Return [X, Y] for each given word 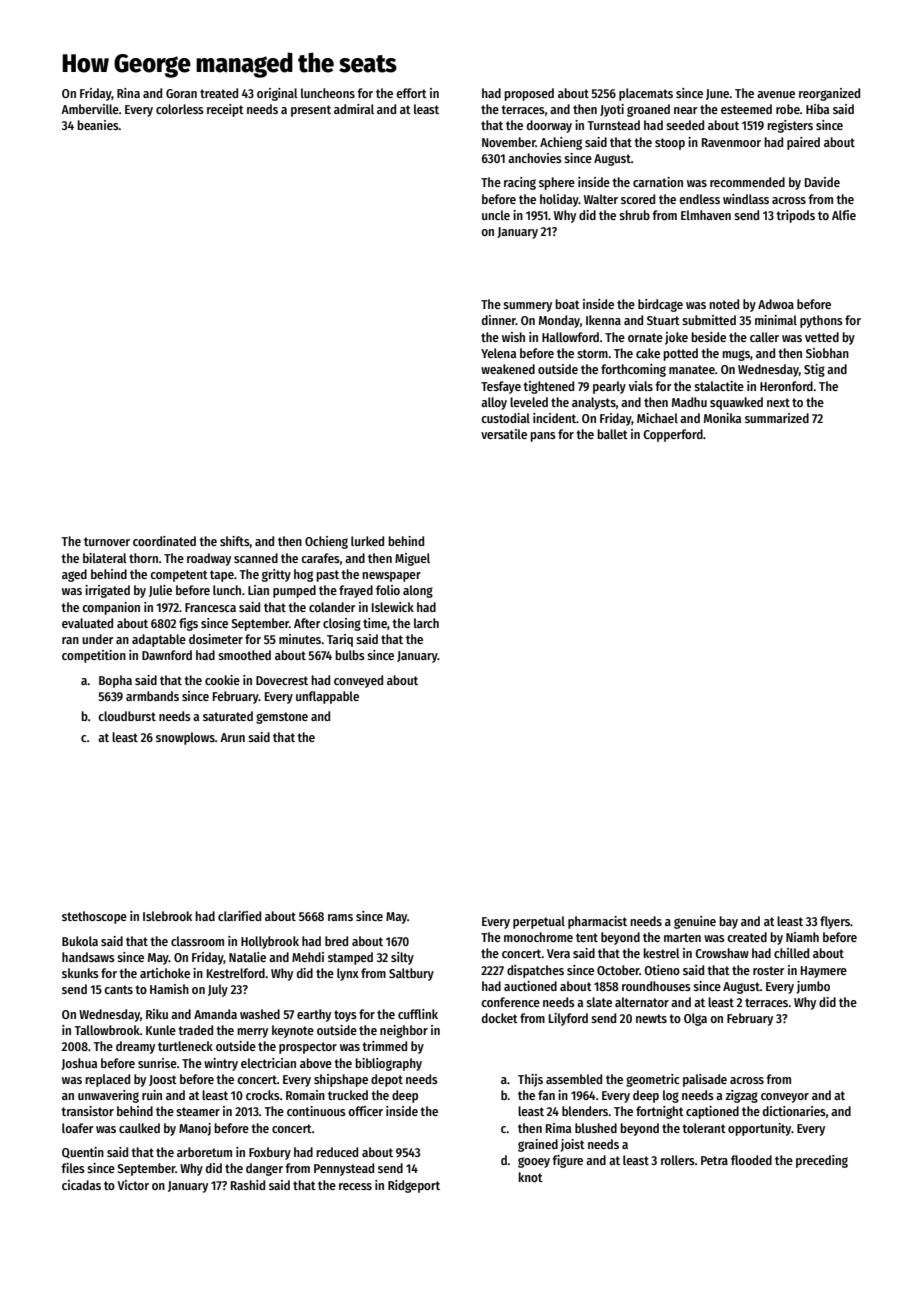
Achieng [561, 143]
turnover [107, 541]
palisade [705, 1080]
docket [500, 1018]
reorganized [829, 94]
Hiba [817, 109]
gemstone [282, 718]
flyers [835, 922]
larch [426, 623]
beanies [98, 125]
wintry [221, 1064]
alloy [494, 403]
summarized [777, 418]
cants [118, 989]
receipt [225, 110]
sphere [557, 183]
